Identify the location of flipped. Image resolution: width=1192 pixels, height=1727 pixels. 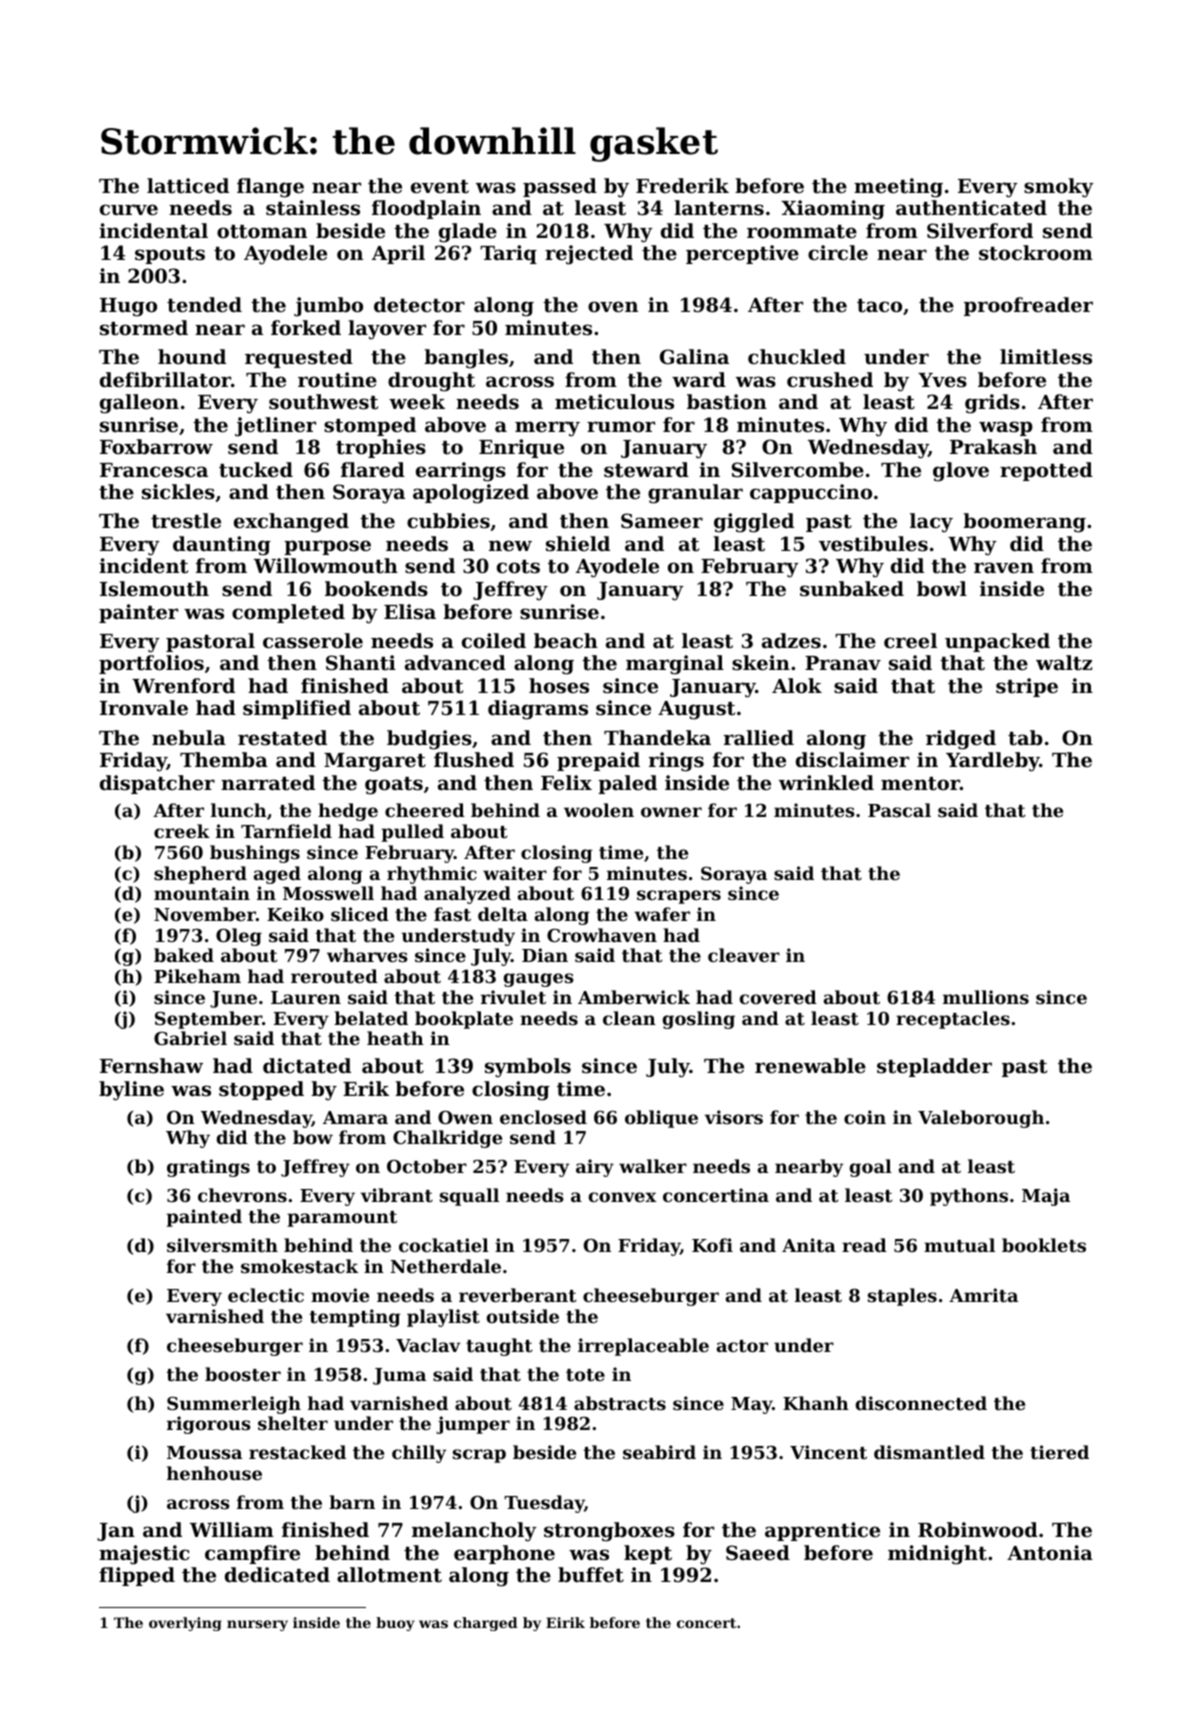
(137, 1576).
